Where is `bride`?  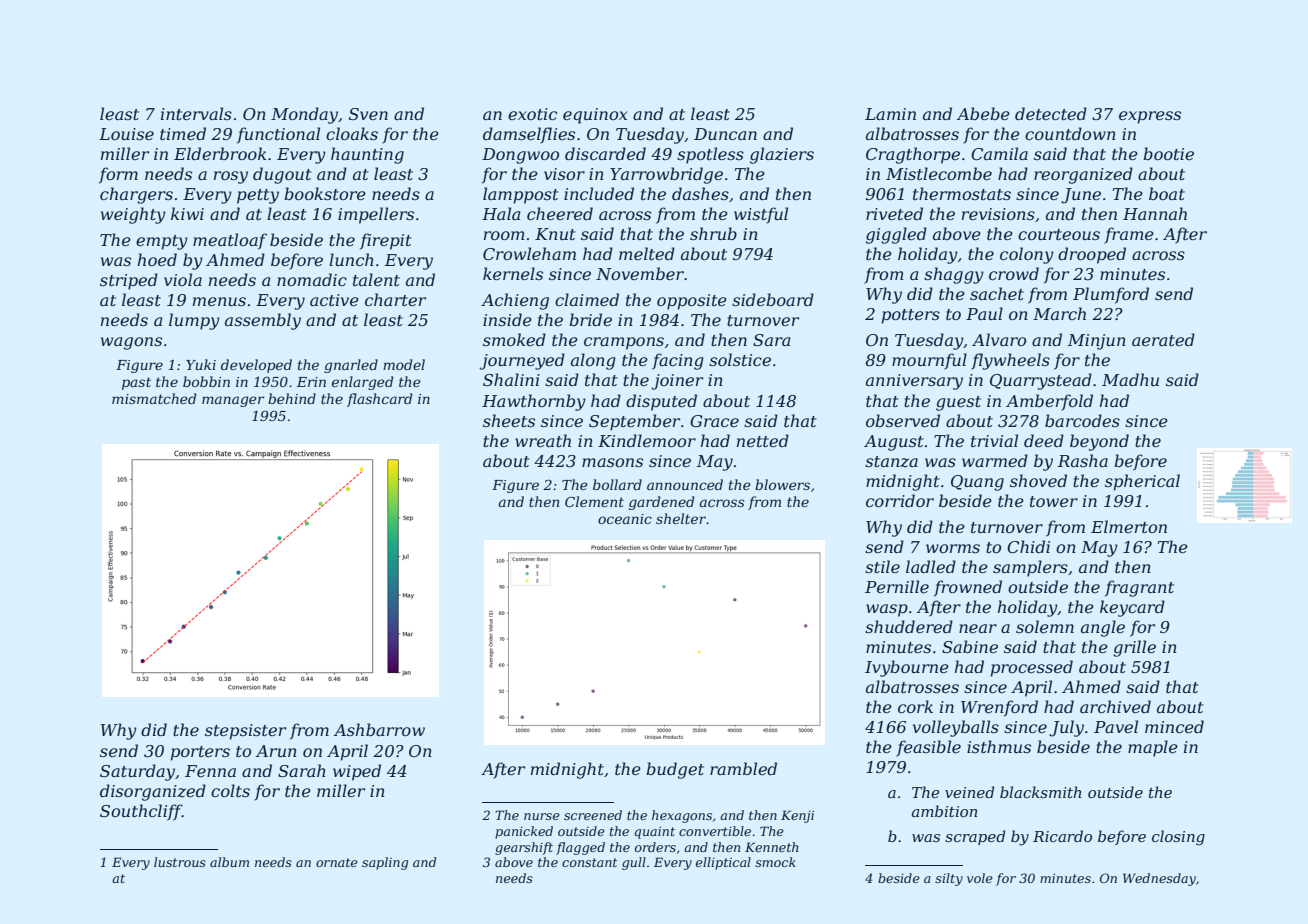 bride is located at coordinates (590, 319).
